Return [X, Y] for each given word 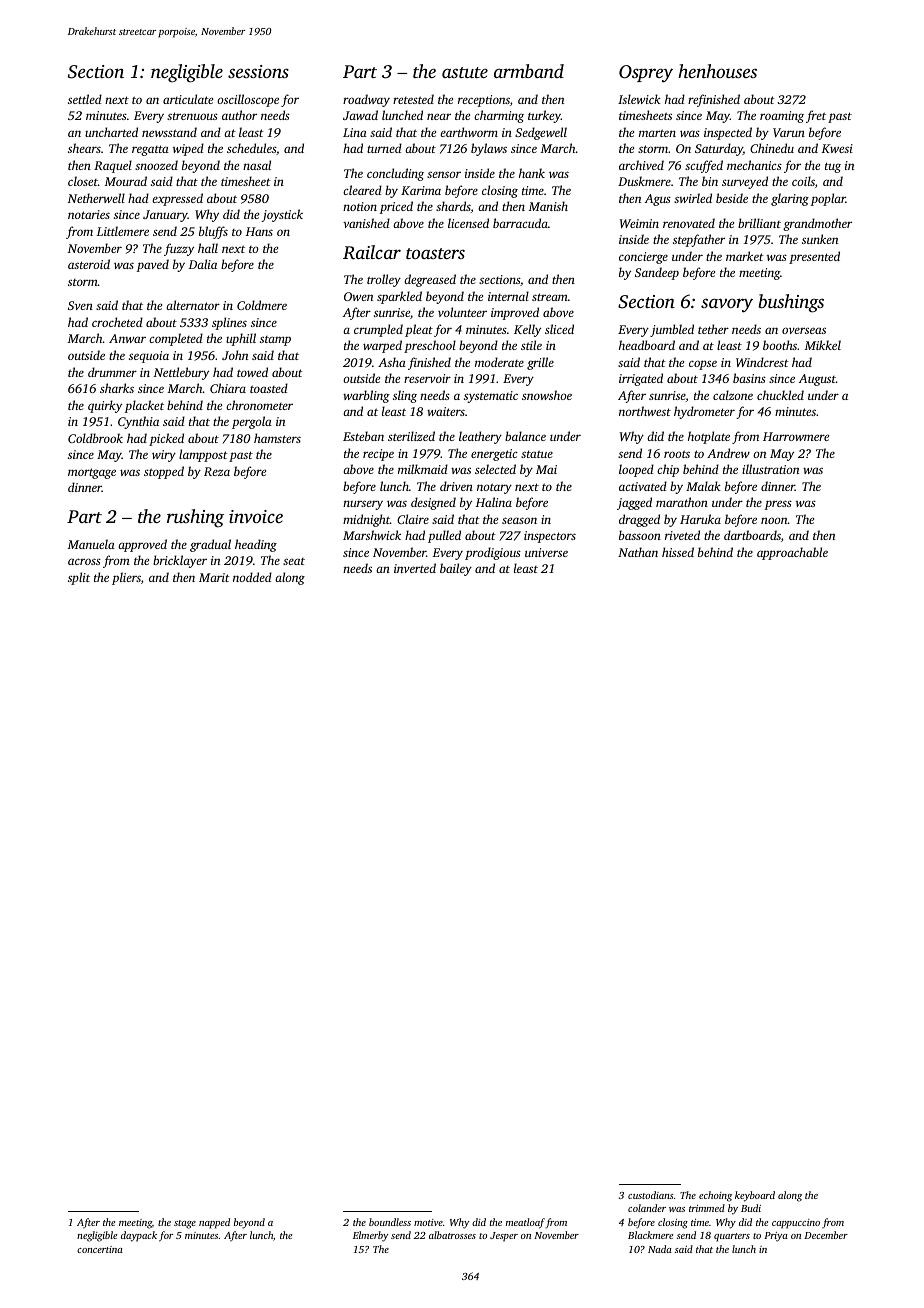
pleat [419, 330]
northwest [645, 411]
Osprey [646, 74]
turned [384, 148]
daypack [139, 1236]
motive [428, 1222]
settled [85, 99]
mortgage [92, 473]
